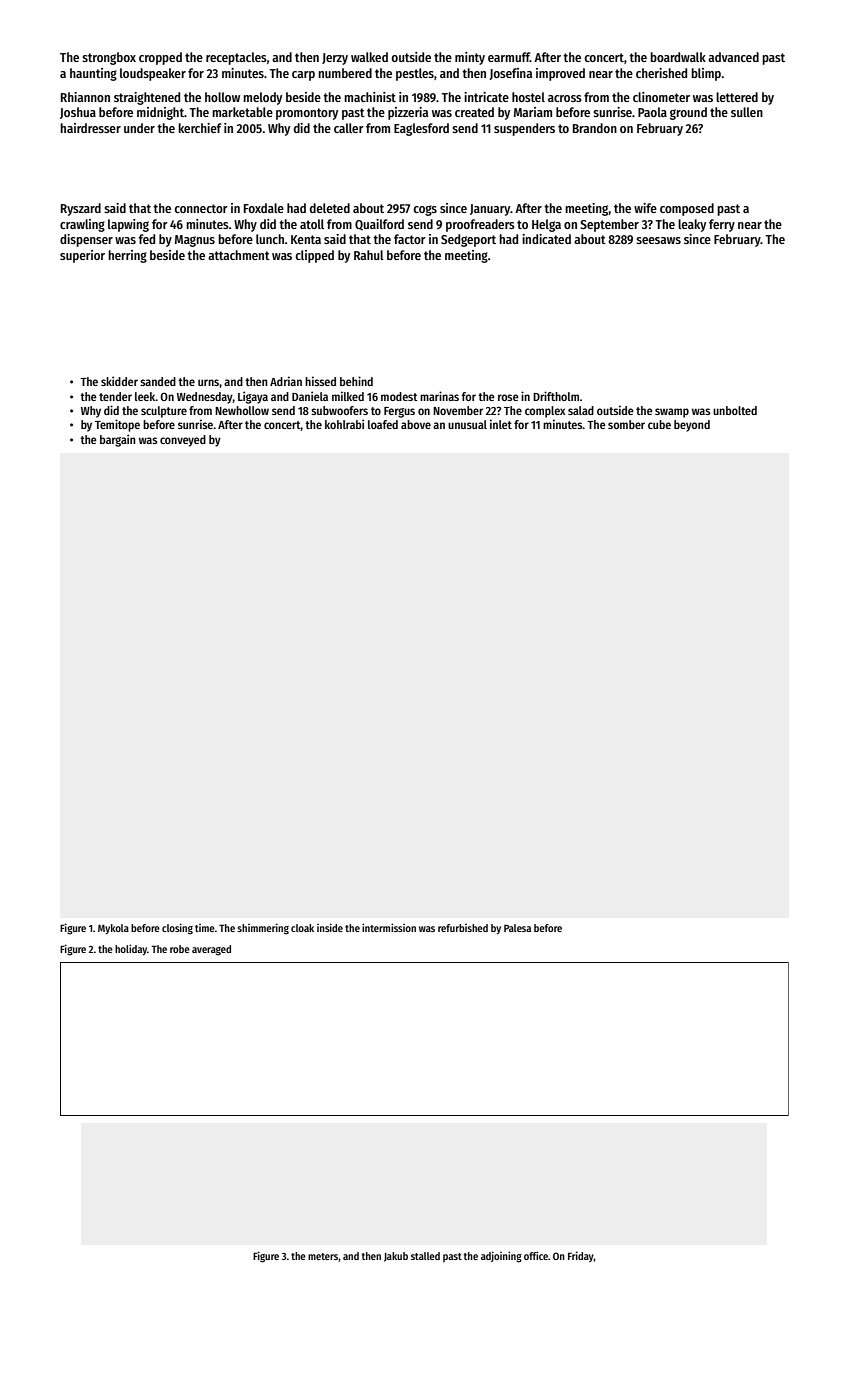 The width and height of the screenshot is (849, 1400). I want to click on inside, so click(330, 927).
